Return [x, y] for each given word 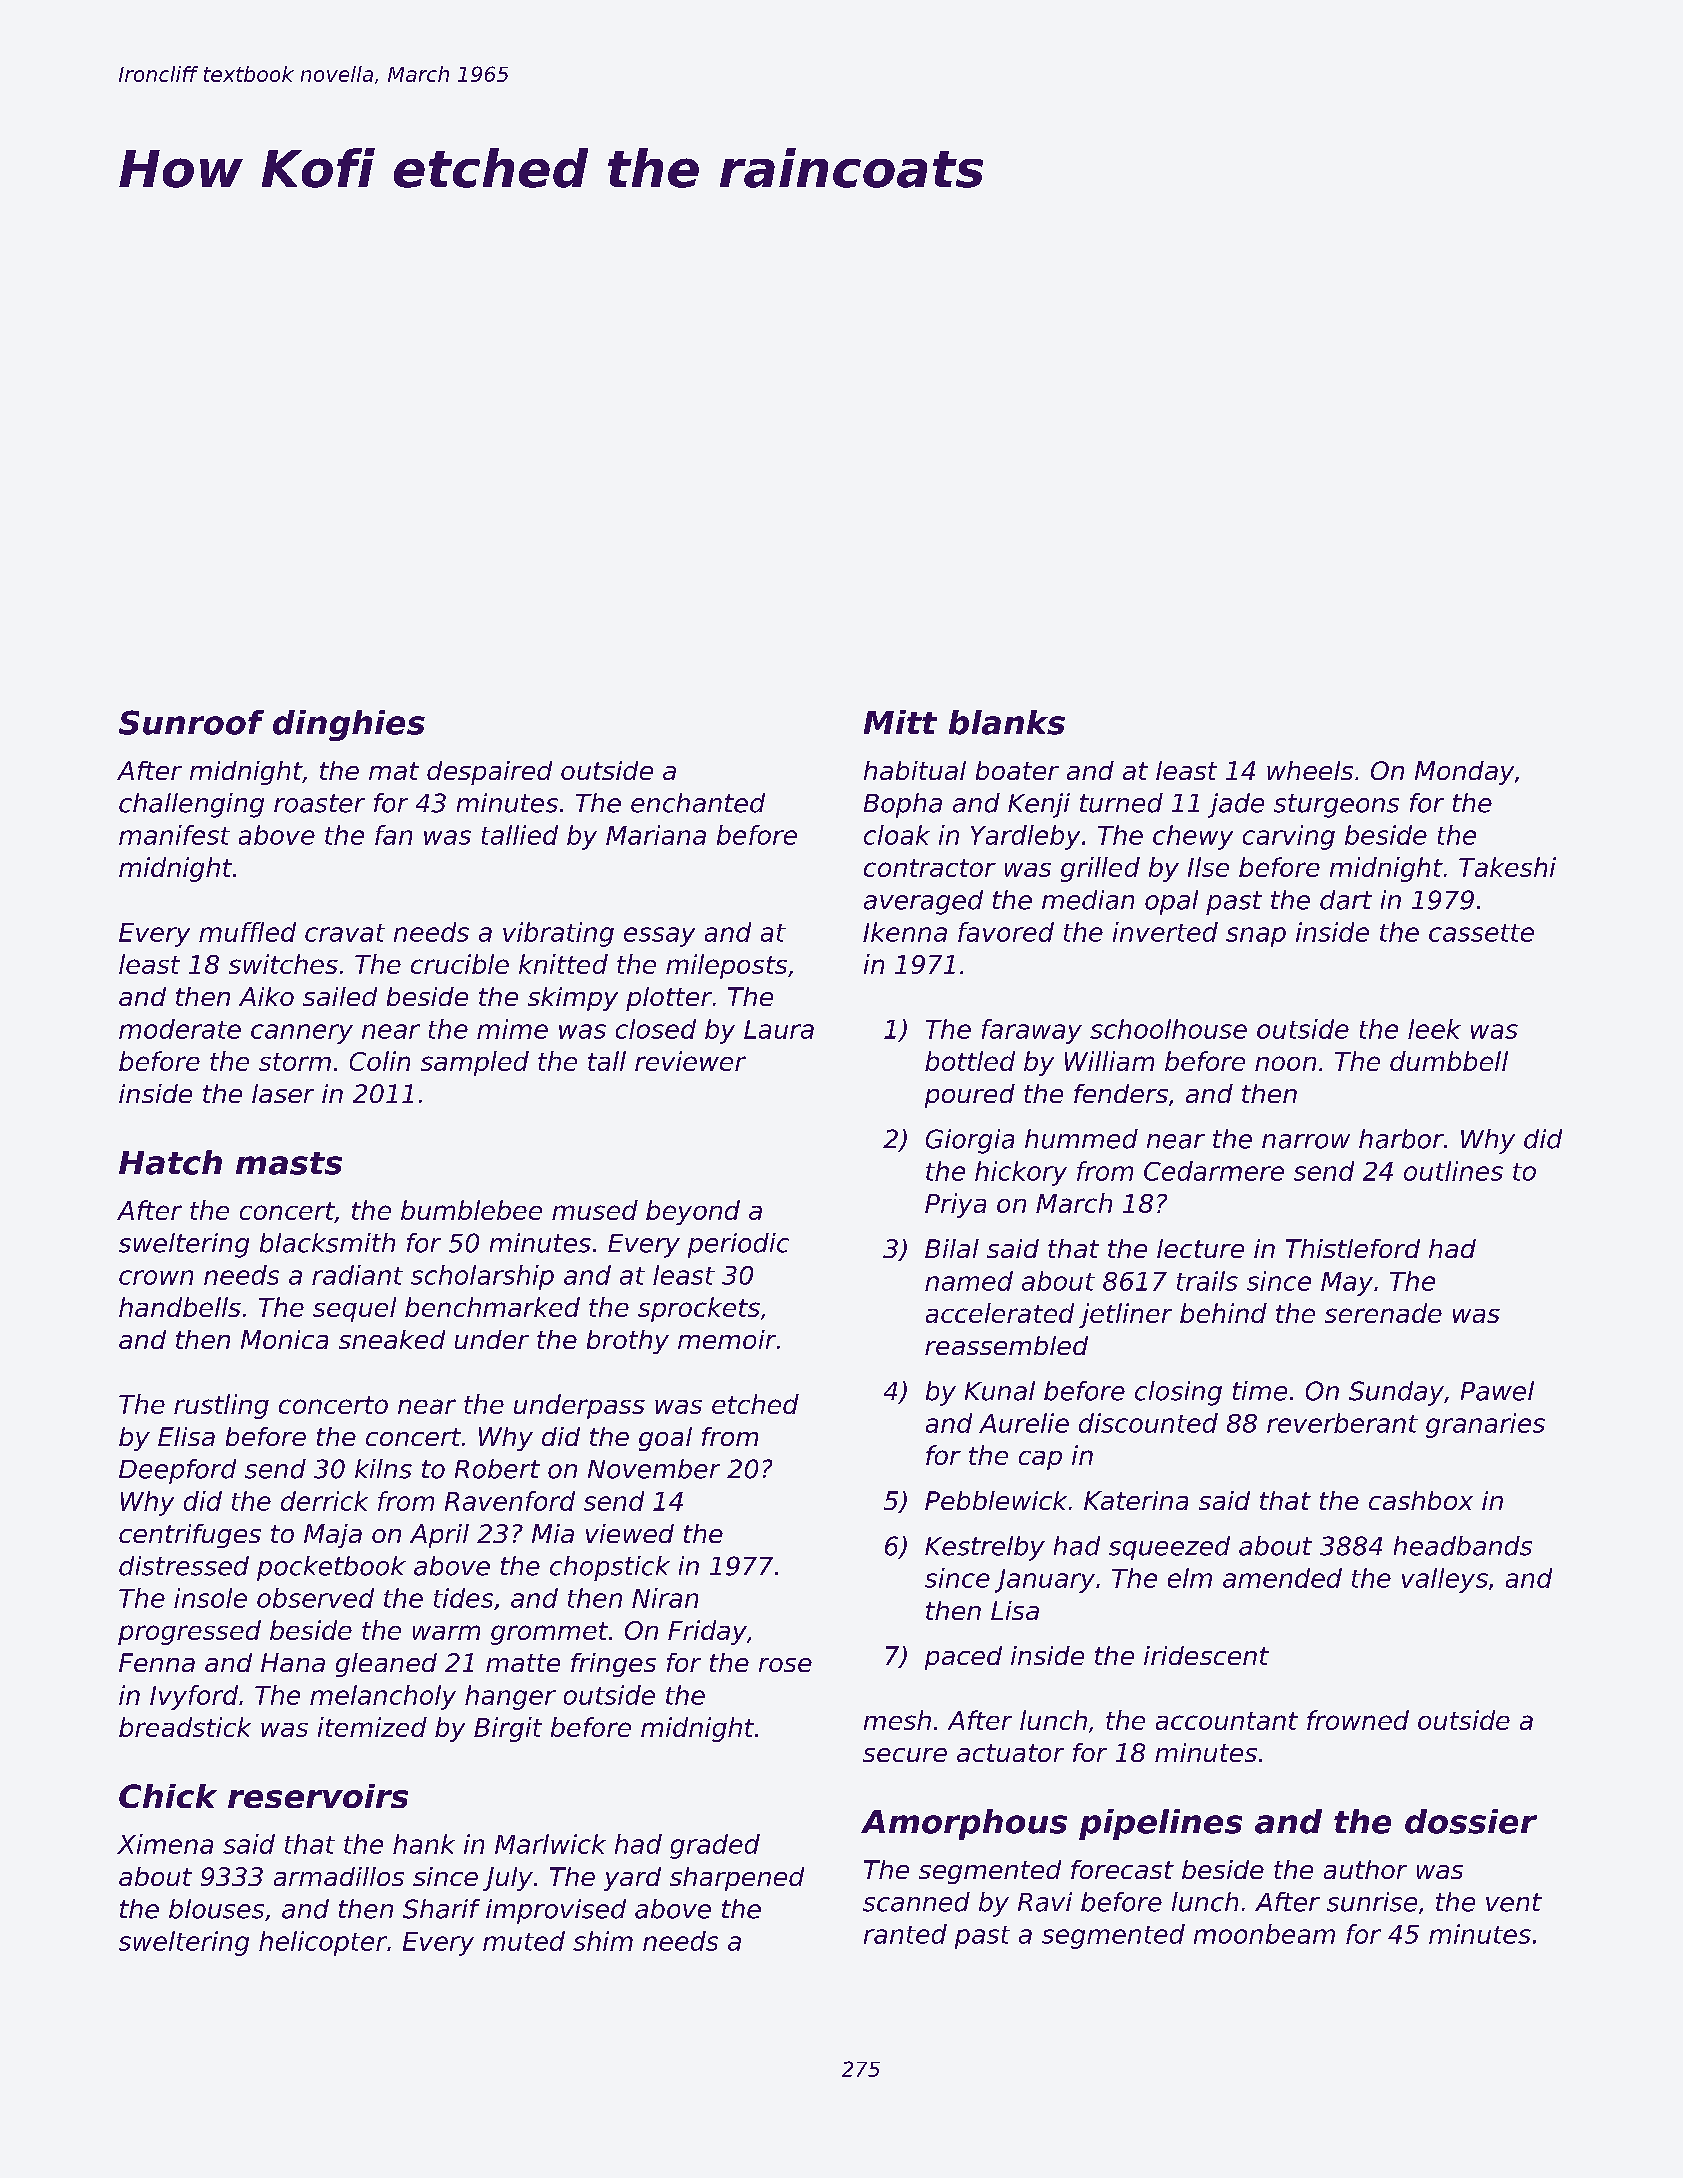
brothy [628, 1342]
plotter [669, 999]
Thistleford [1353, 1248]
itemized [372, 1727]
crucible [460, 964]
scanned [916, 1902]
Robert [497, 1469]
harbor [1401, 1139]
